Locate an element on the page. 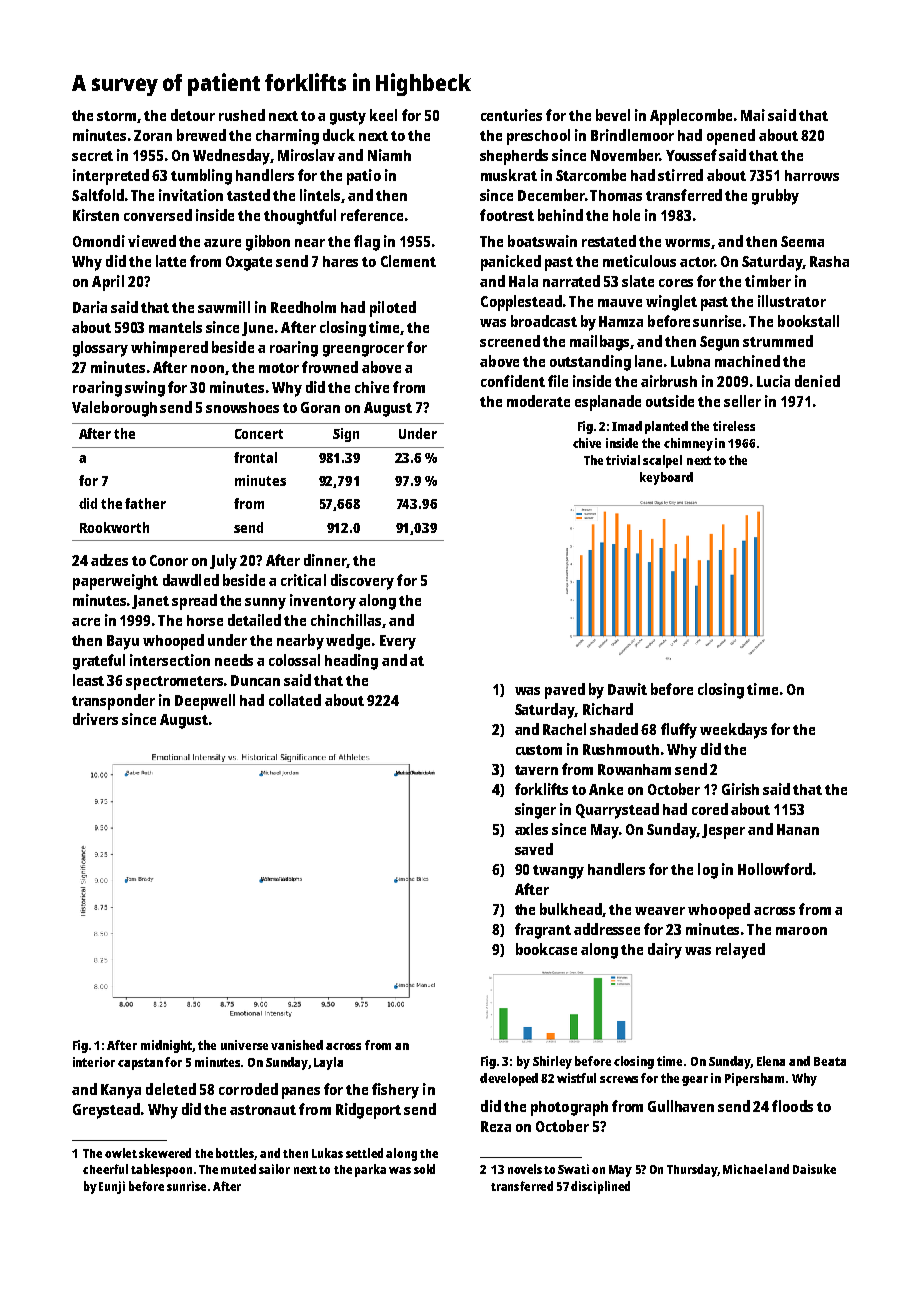  cored is located at coordinates (710, 809).
